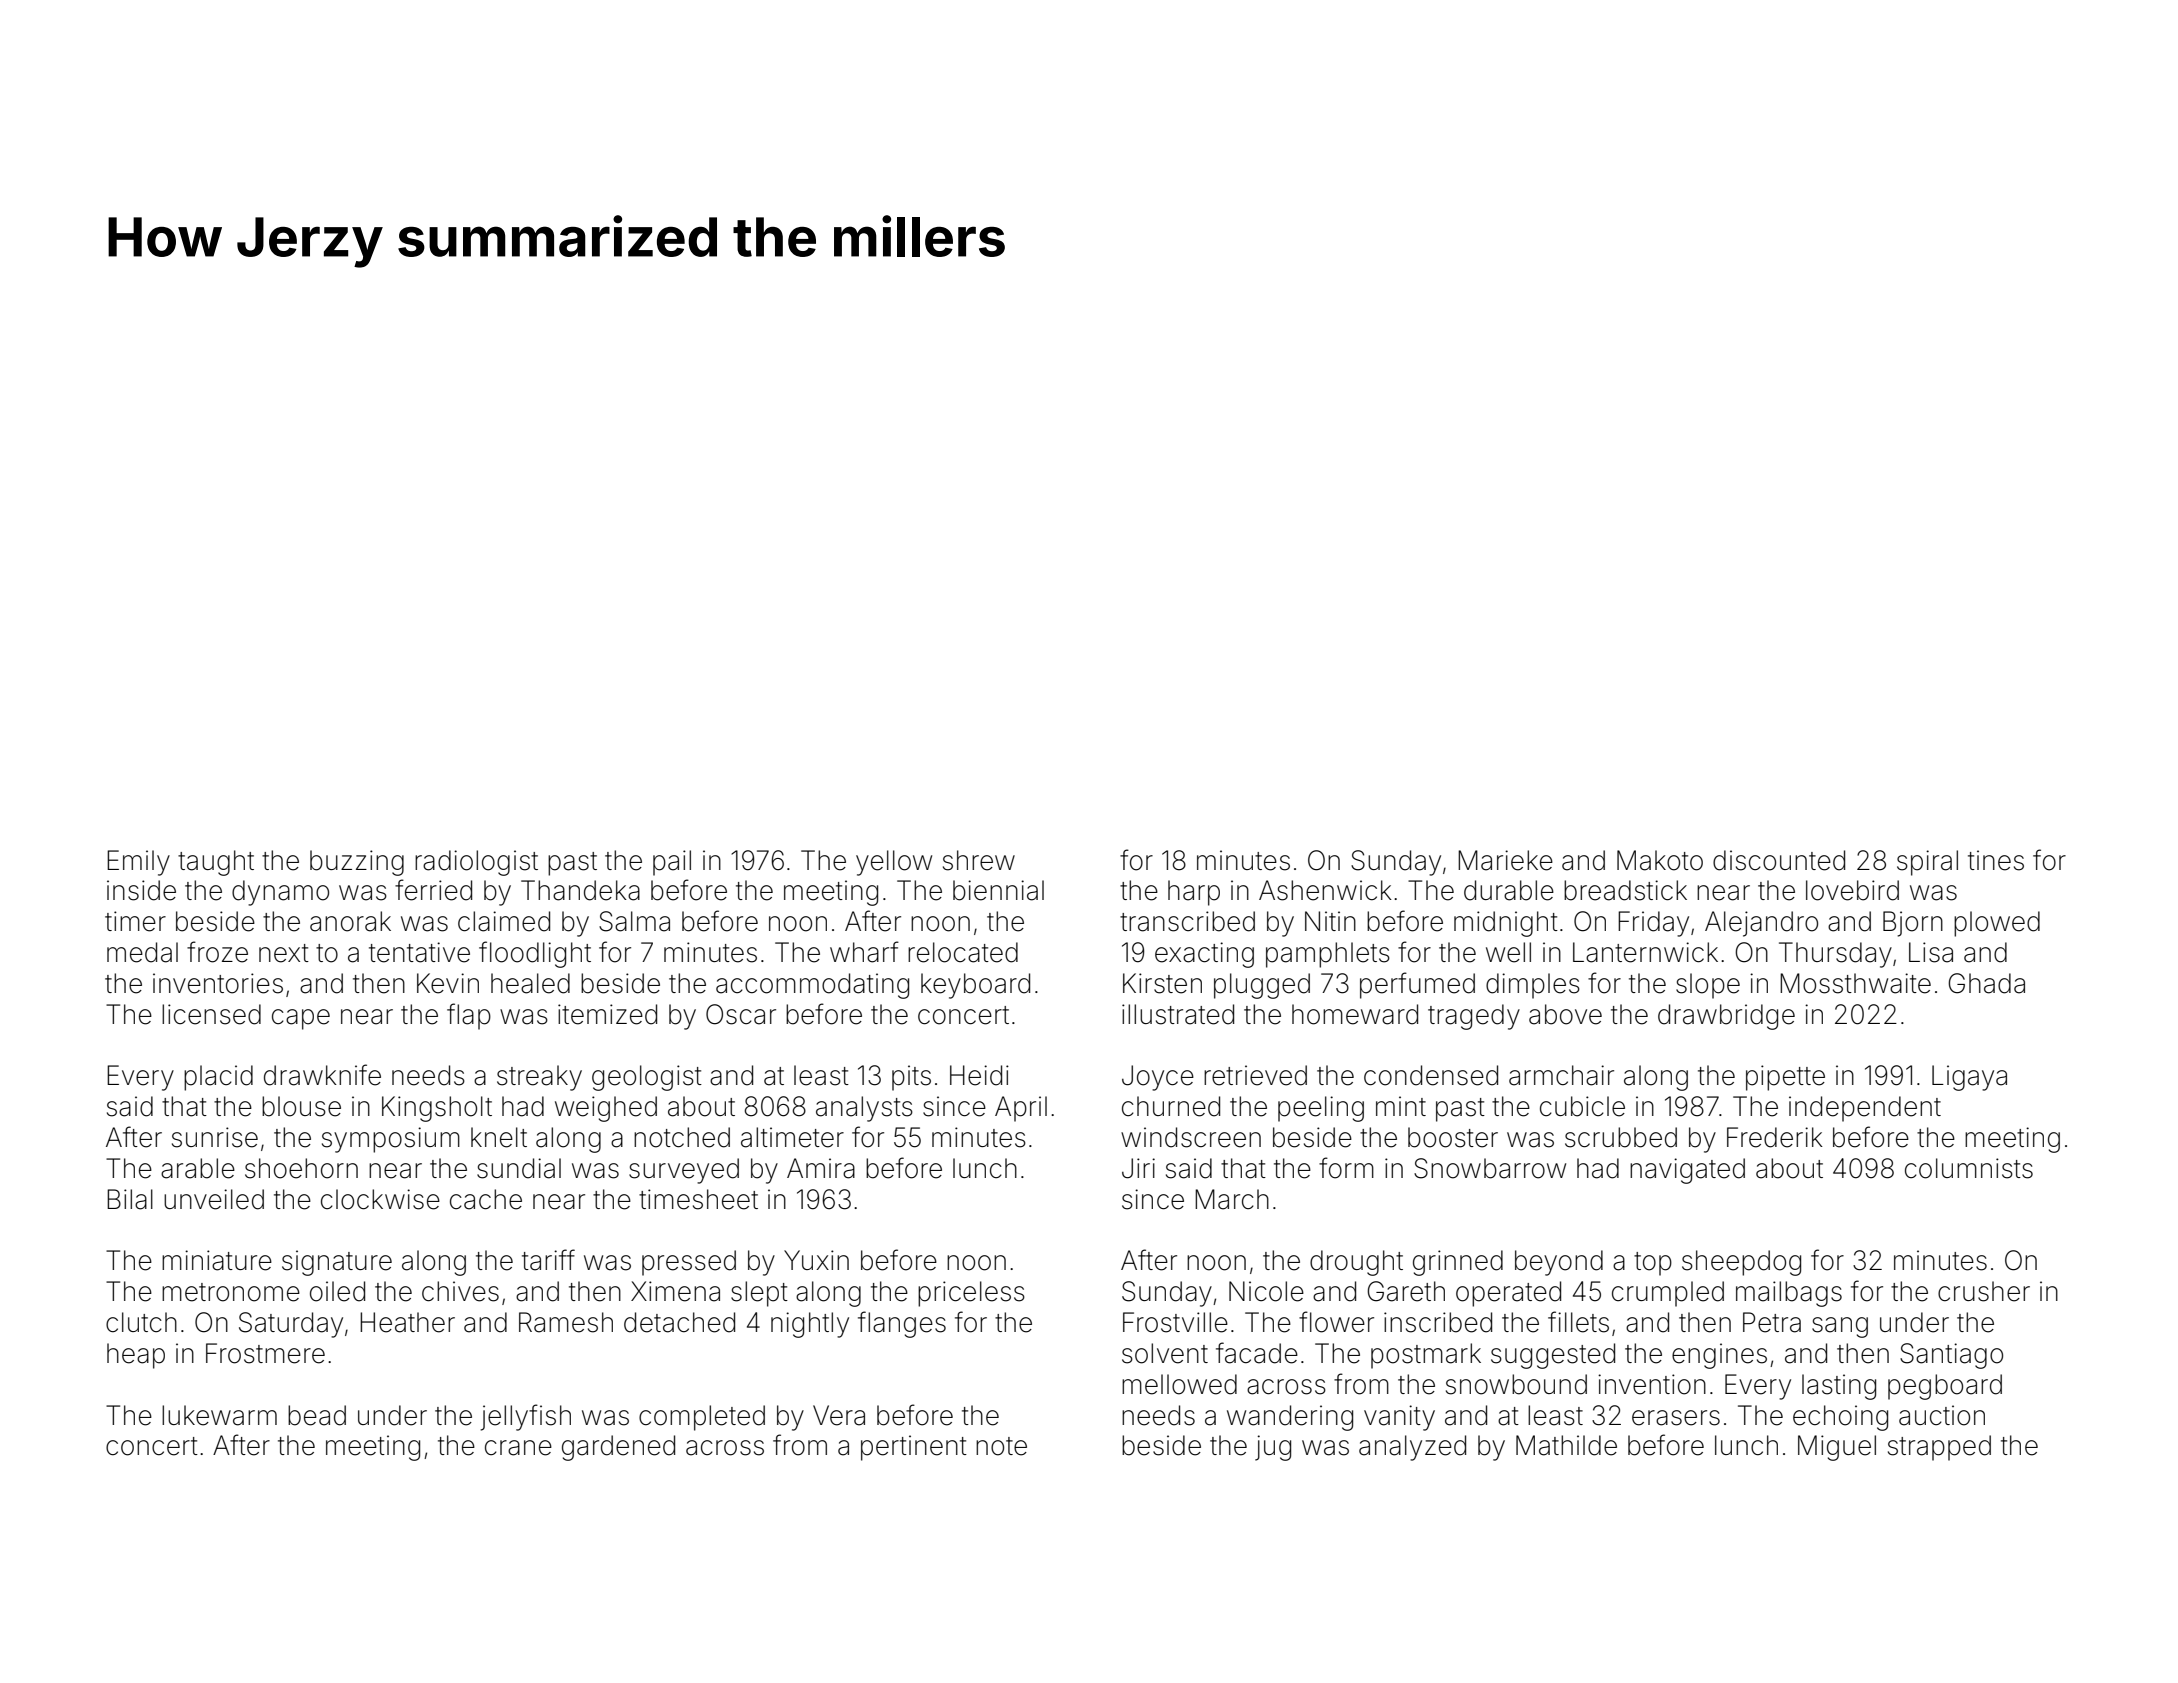  Describe the element at coordinates (1840, 1327) in the screenshot. I see `sang` at that location.
